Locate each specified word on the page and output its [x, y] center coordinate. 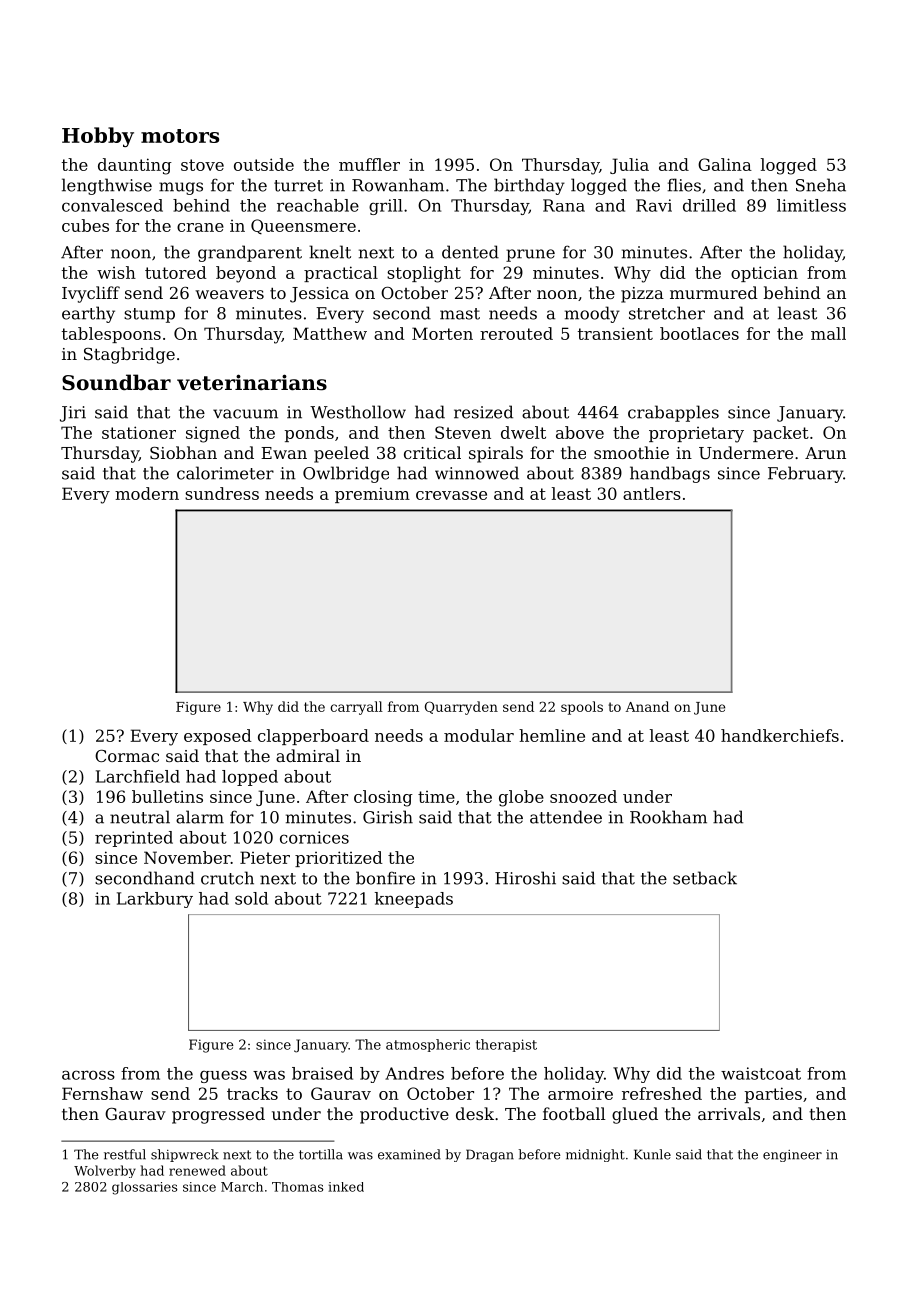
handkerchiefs [780, 735]
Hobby [98, 137]
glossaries [144, 1188]
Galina [725, 164]
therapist [506, 1045]
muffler [369, 164]
